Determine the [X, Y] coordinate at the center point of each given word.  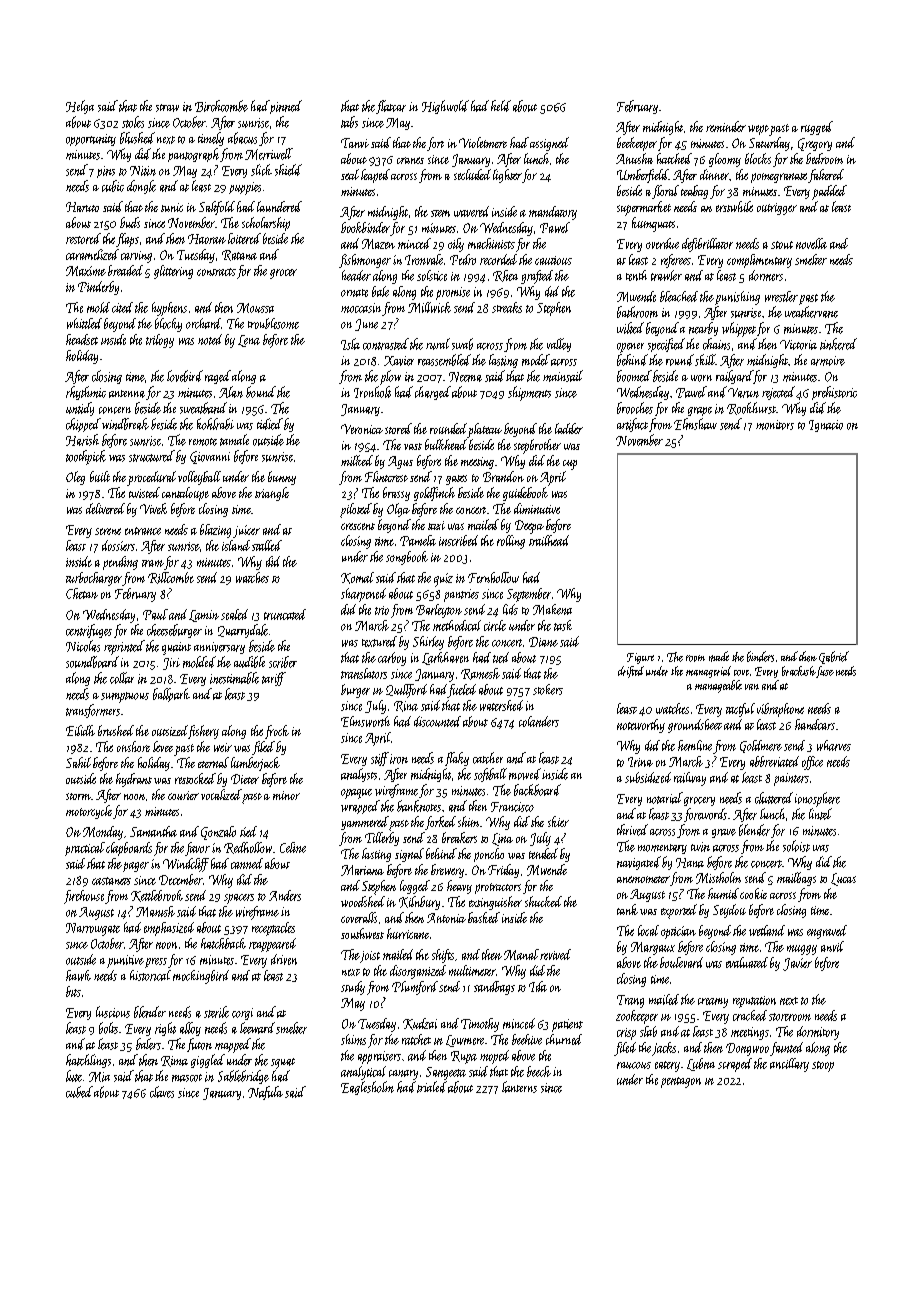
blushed [137, 138]
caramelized [92, 254]
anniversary [219, 648]
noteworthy [641, 726]
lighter [507, 176]
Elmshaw [695, 424]
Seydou [729, 911]
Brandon [503, 476]
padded [829, 192]
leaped [375, 176]
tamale [234, 440]
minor [286, 795]
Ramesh [480, 674]
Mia [99, 1077]
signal [409, 855]
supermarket [644, 208]
